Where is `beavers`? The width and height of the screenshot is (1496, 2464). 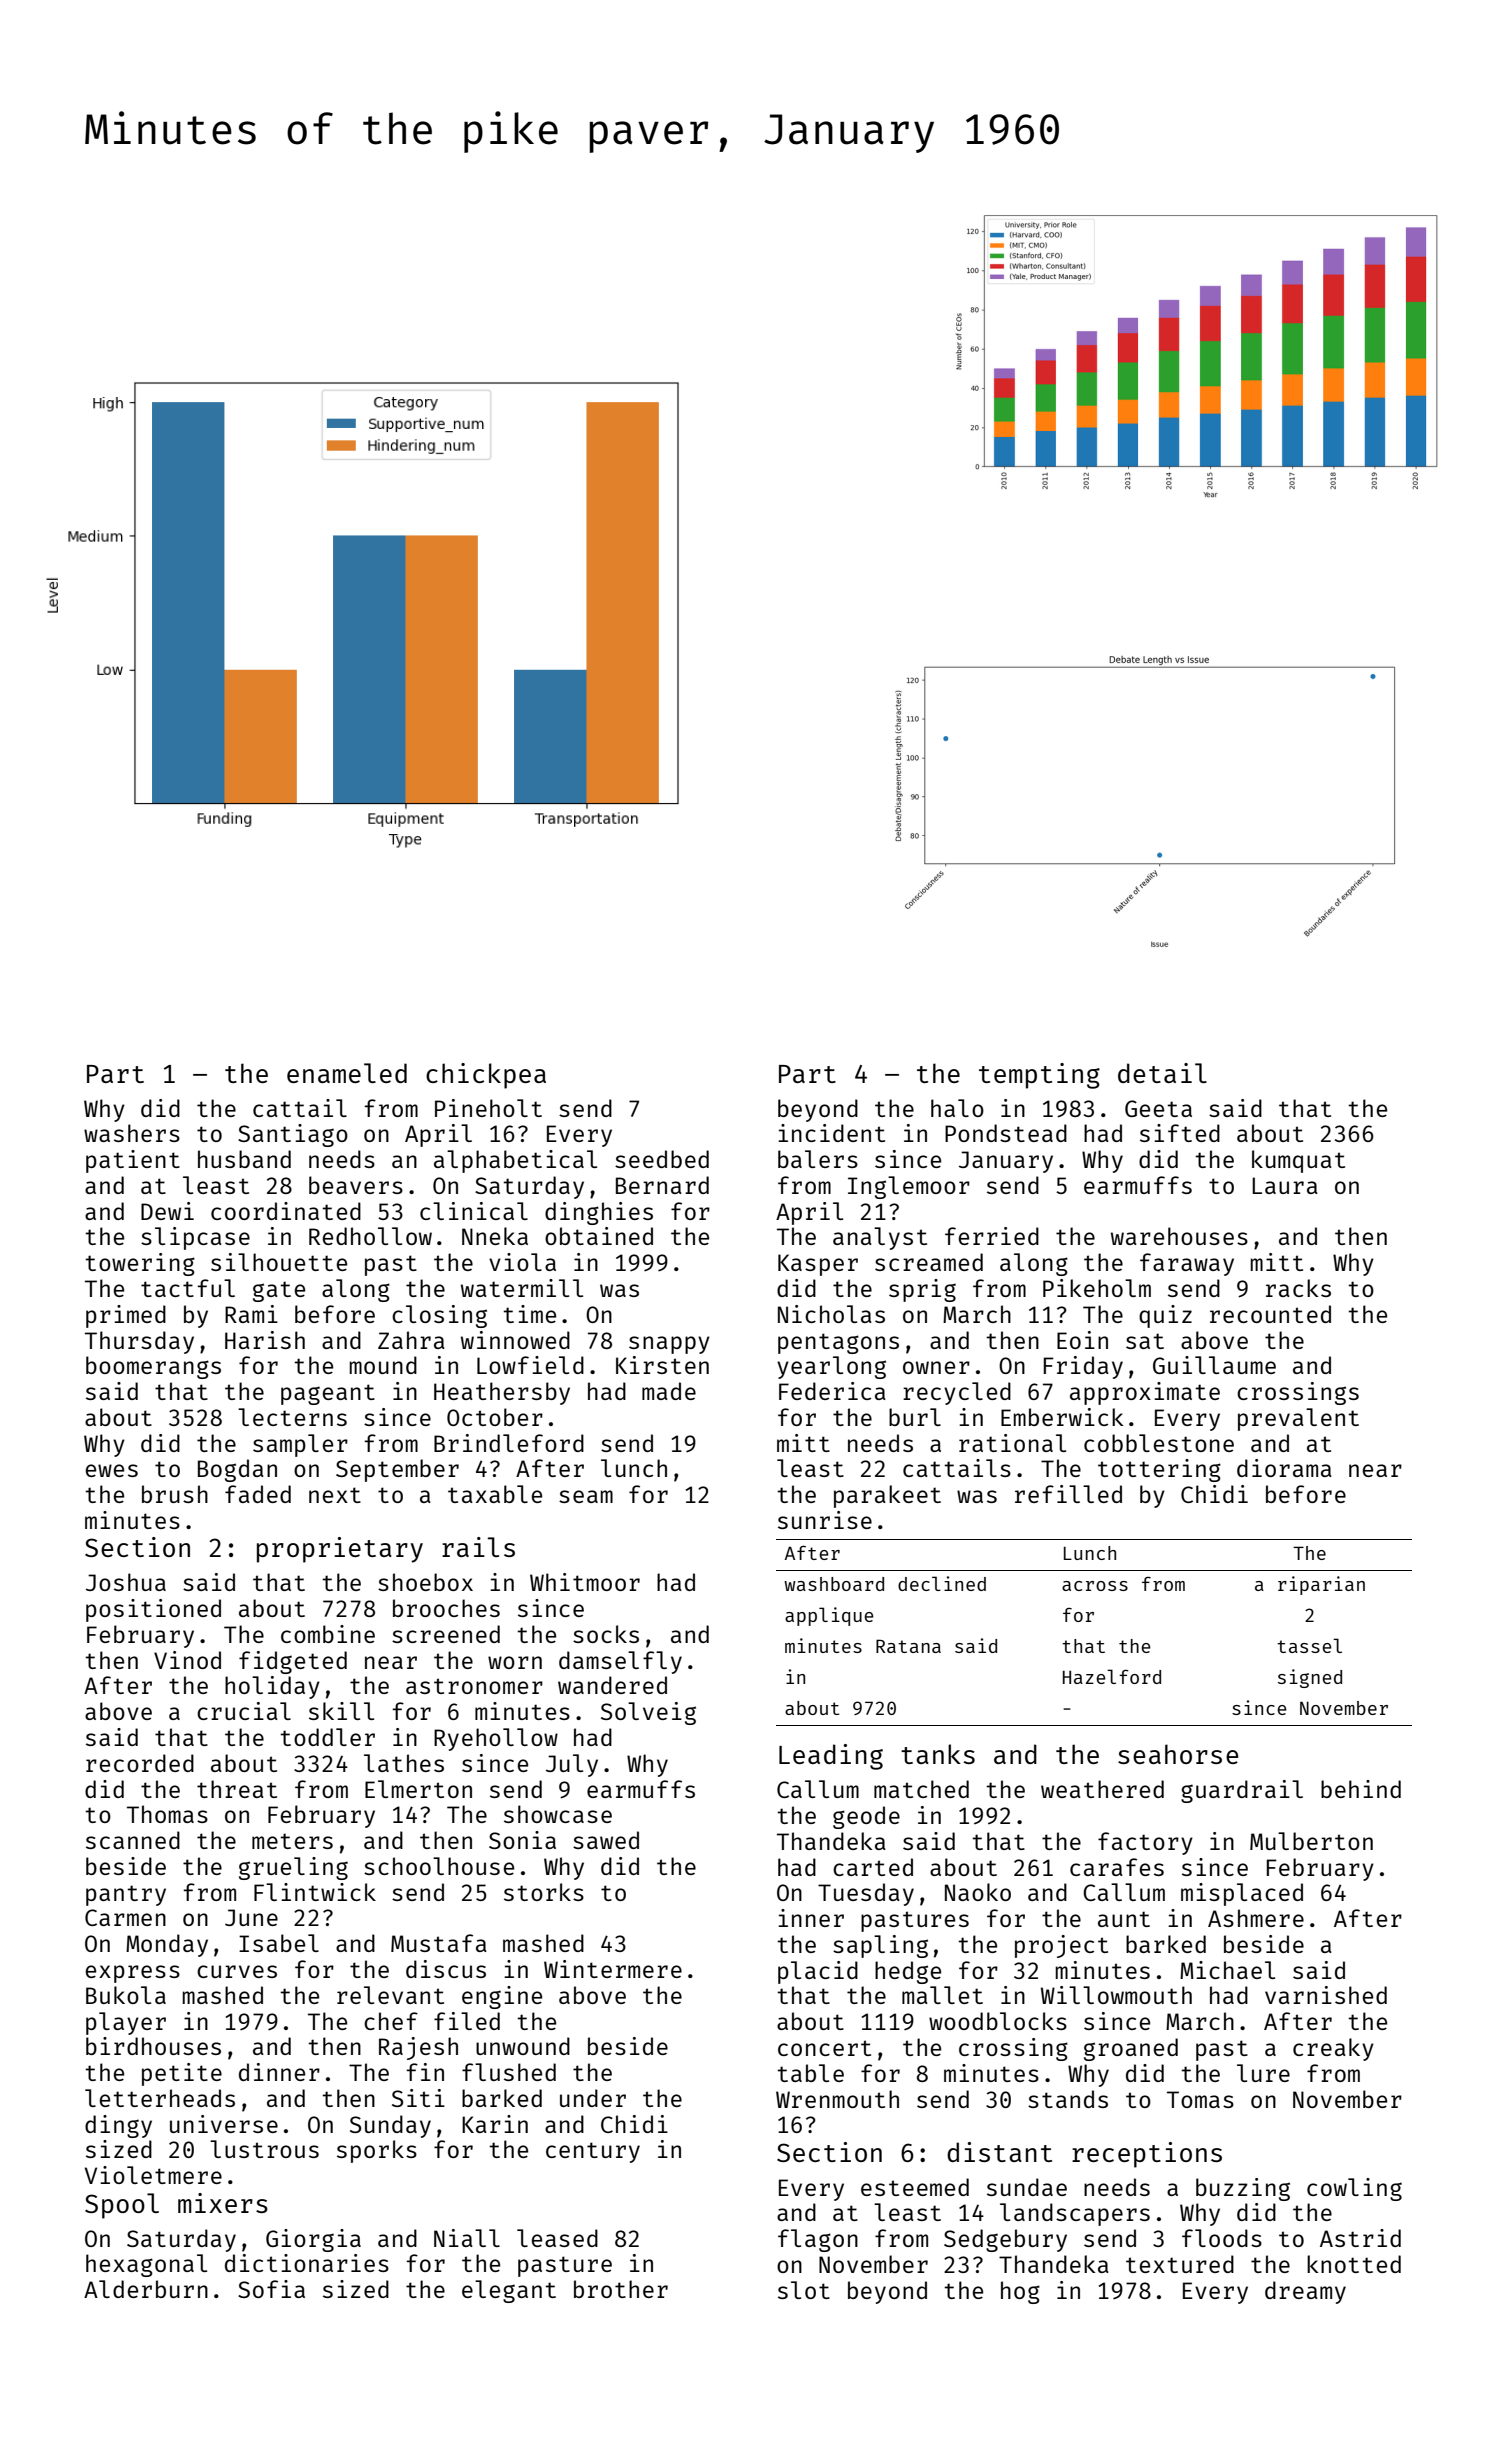
beavers is located at coordinates (356, 1185).
